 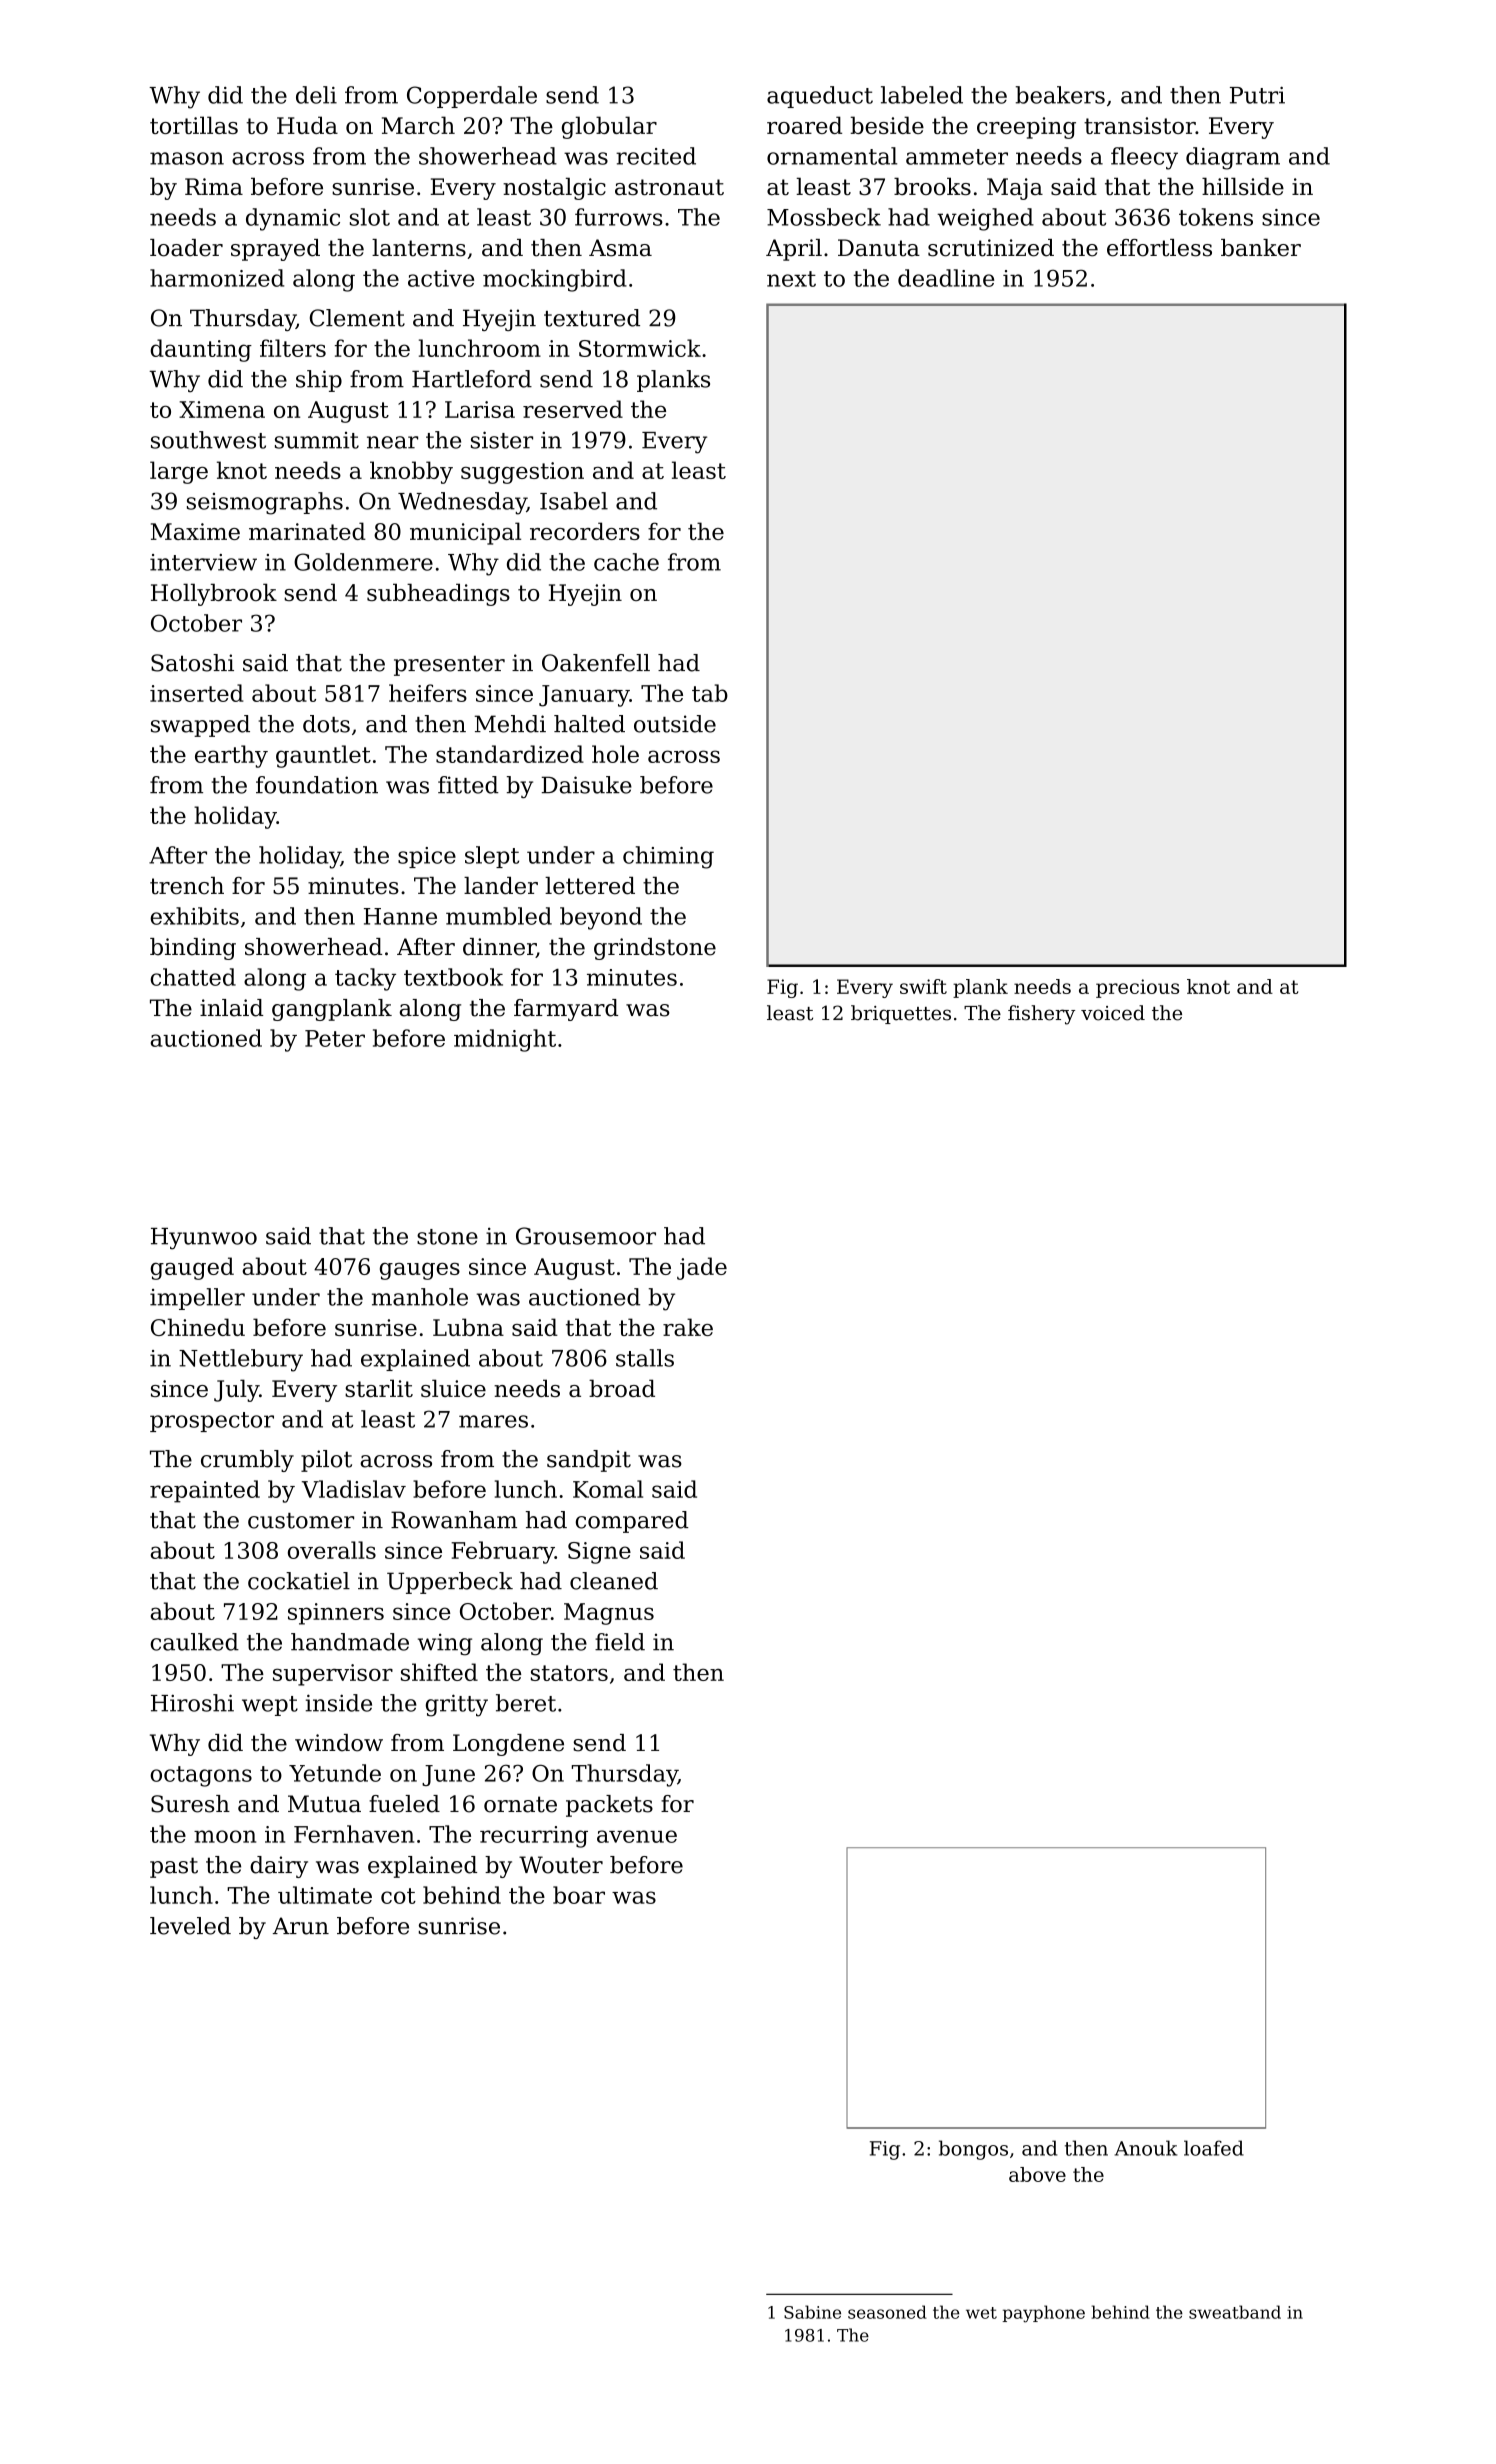 What do you see at coordinates (1137, 988) in the document?
I see `precious` at bounding box center [1137, 988].
